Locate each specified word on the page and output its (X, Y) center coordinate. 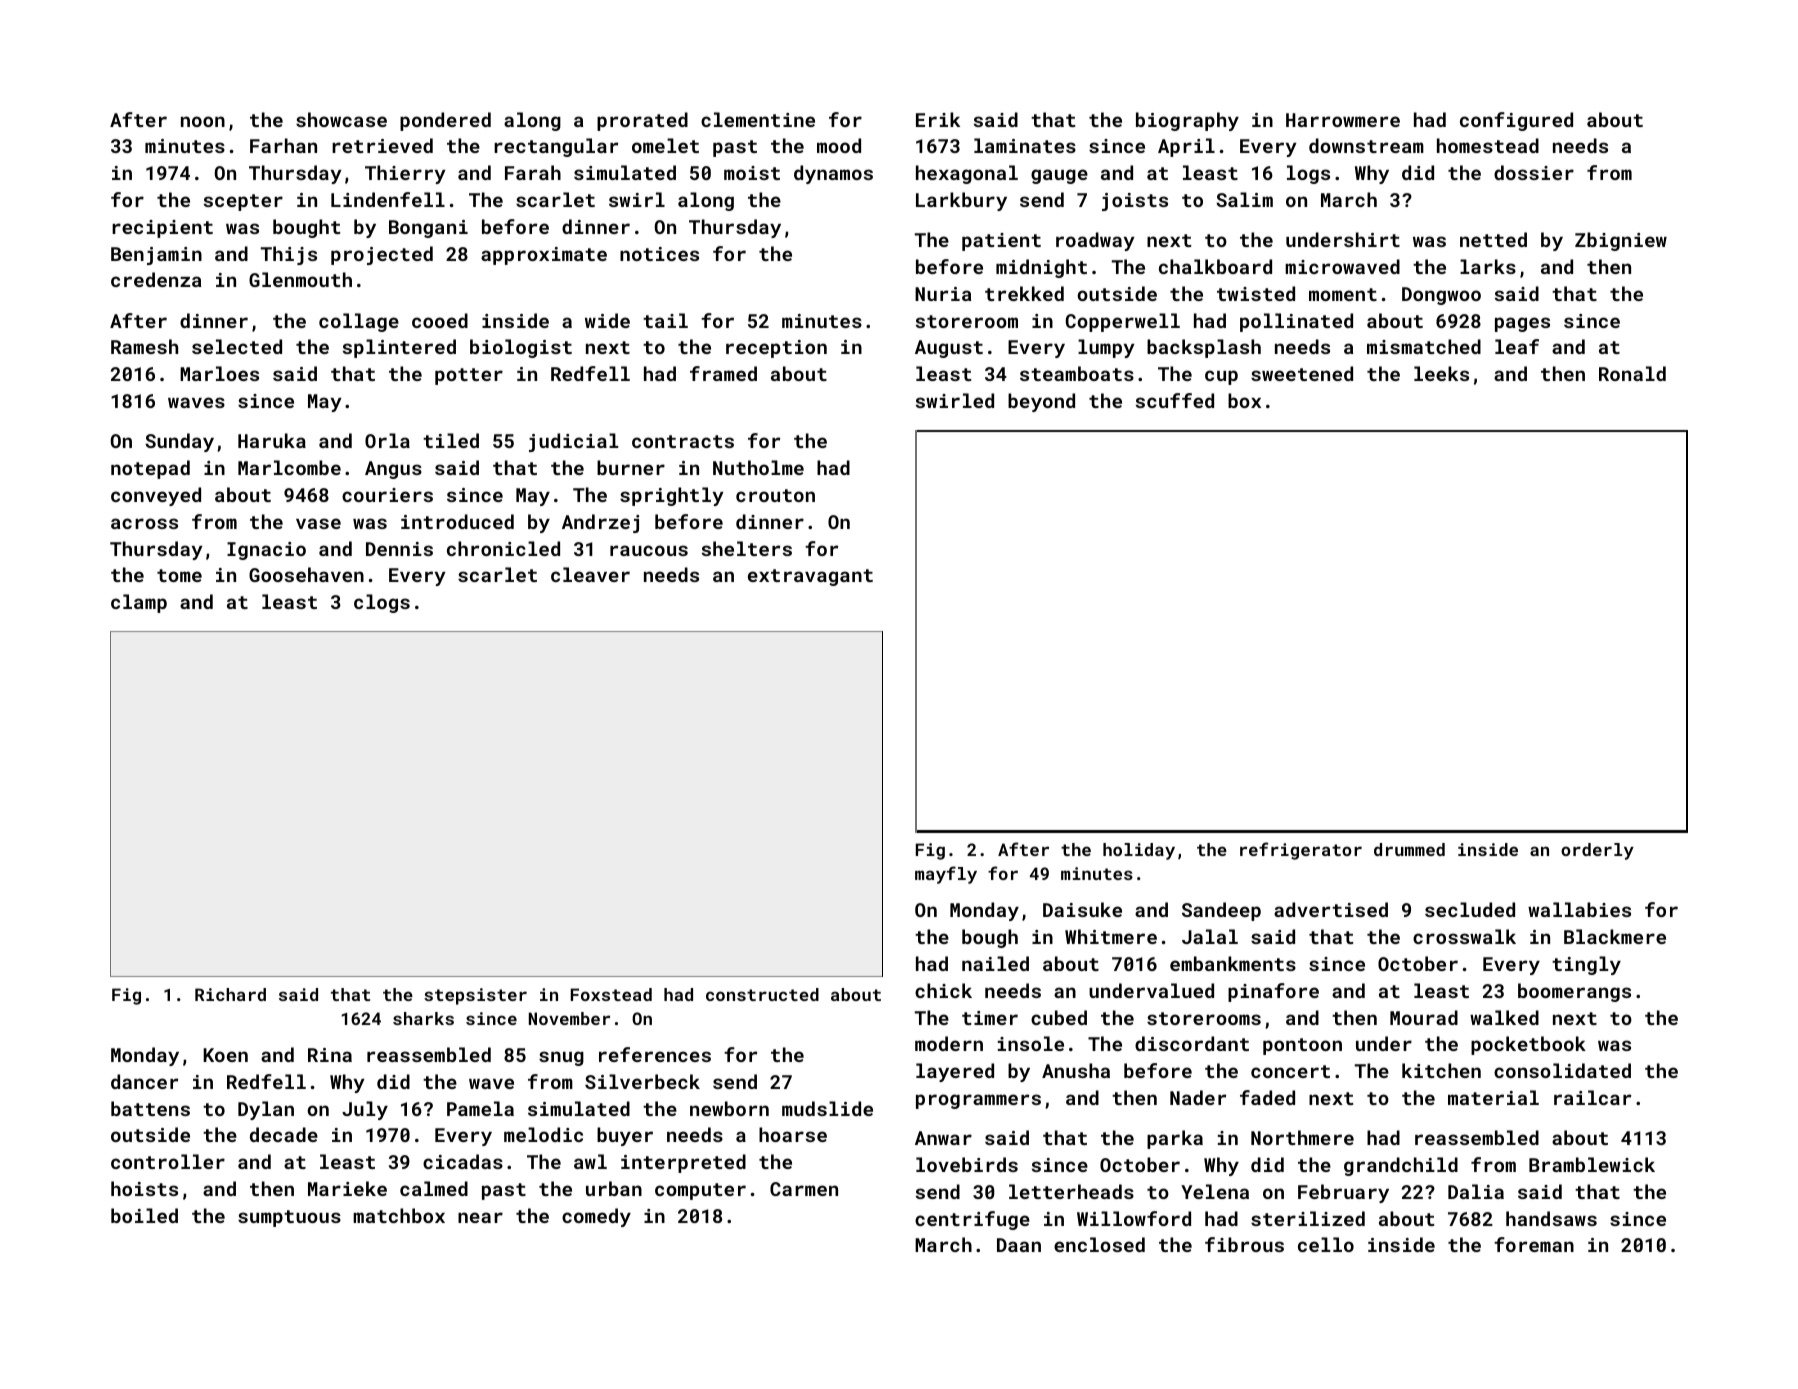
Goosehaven (306, 574)
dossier (1534, 172)
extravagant (810, 577)
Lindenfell (388, 199)
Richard (230, 994)
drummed (1409, 849)
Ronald (1632, 373)
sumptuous (289, 1218)
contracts (683, 441)
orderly (1597, 851)
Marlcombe (289, 467)
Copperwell (1123, 322)
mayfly (946, 875)
